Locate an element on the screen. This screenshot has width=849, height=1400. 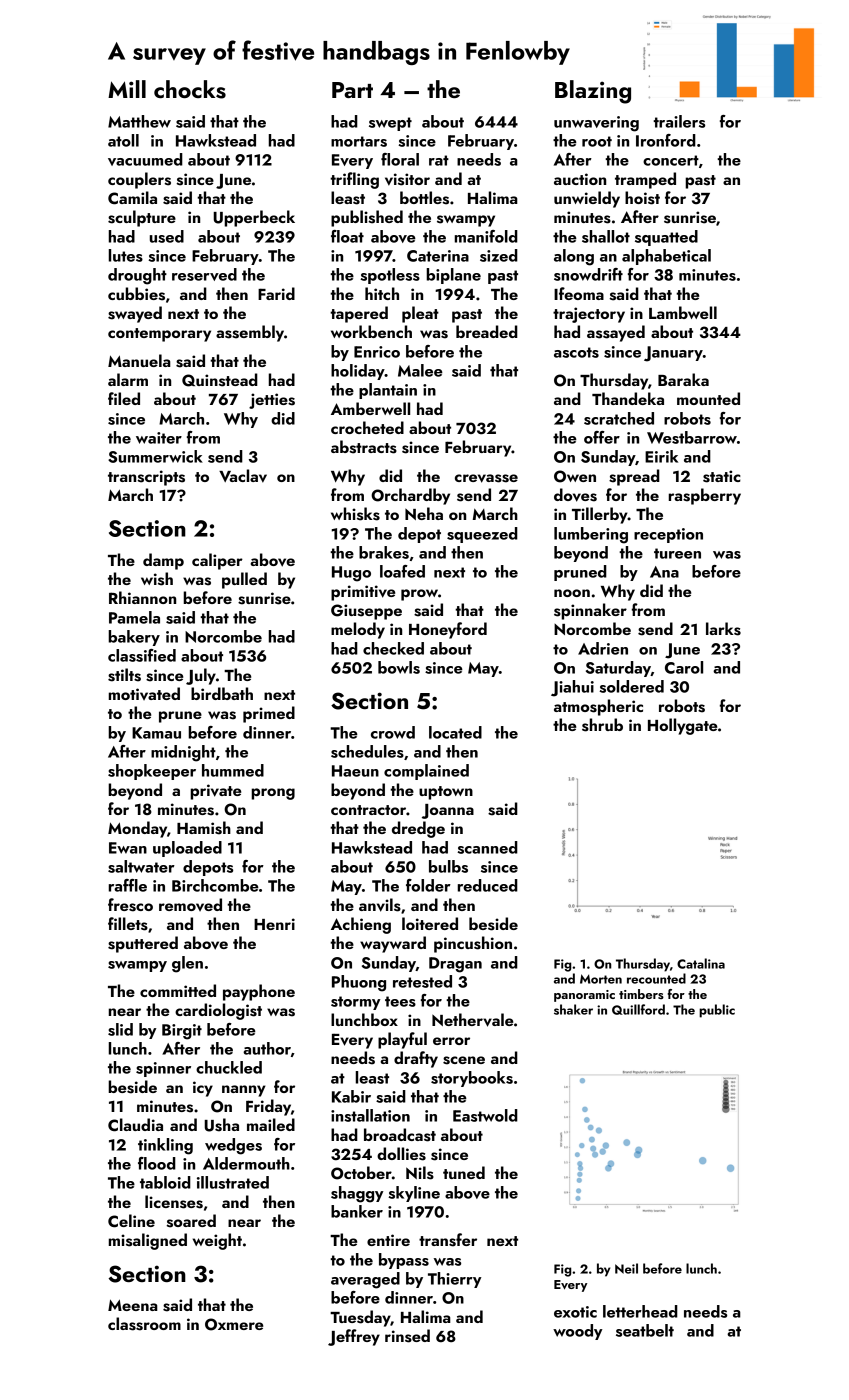
Jeffrey is located at coordinates (354, 1337).
